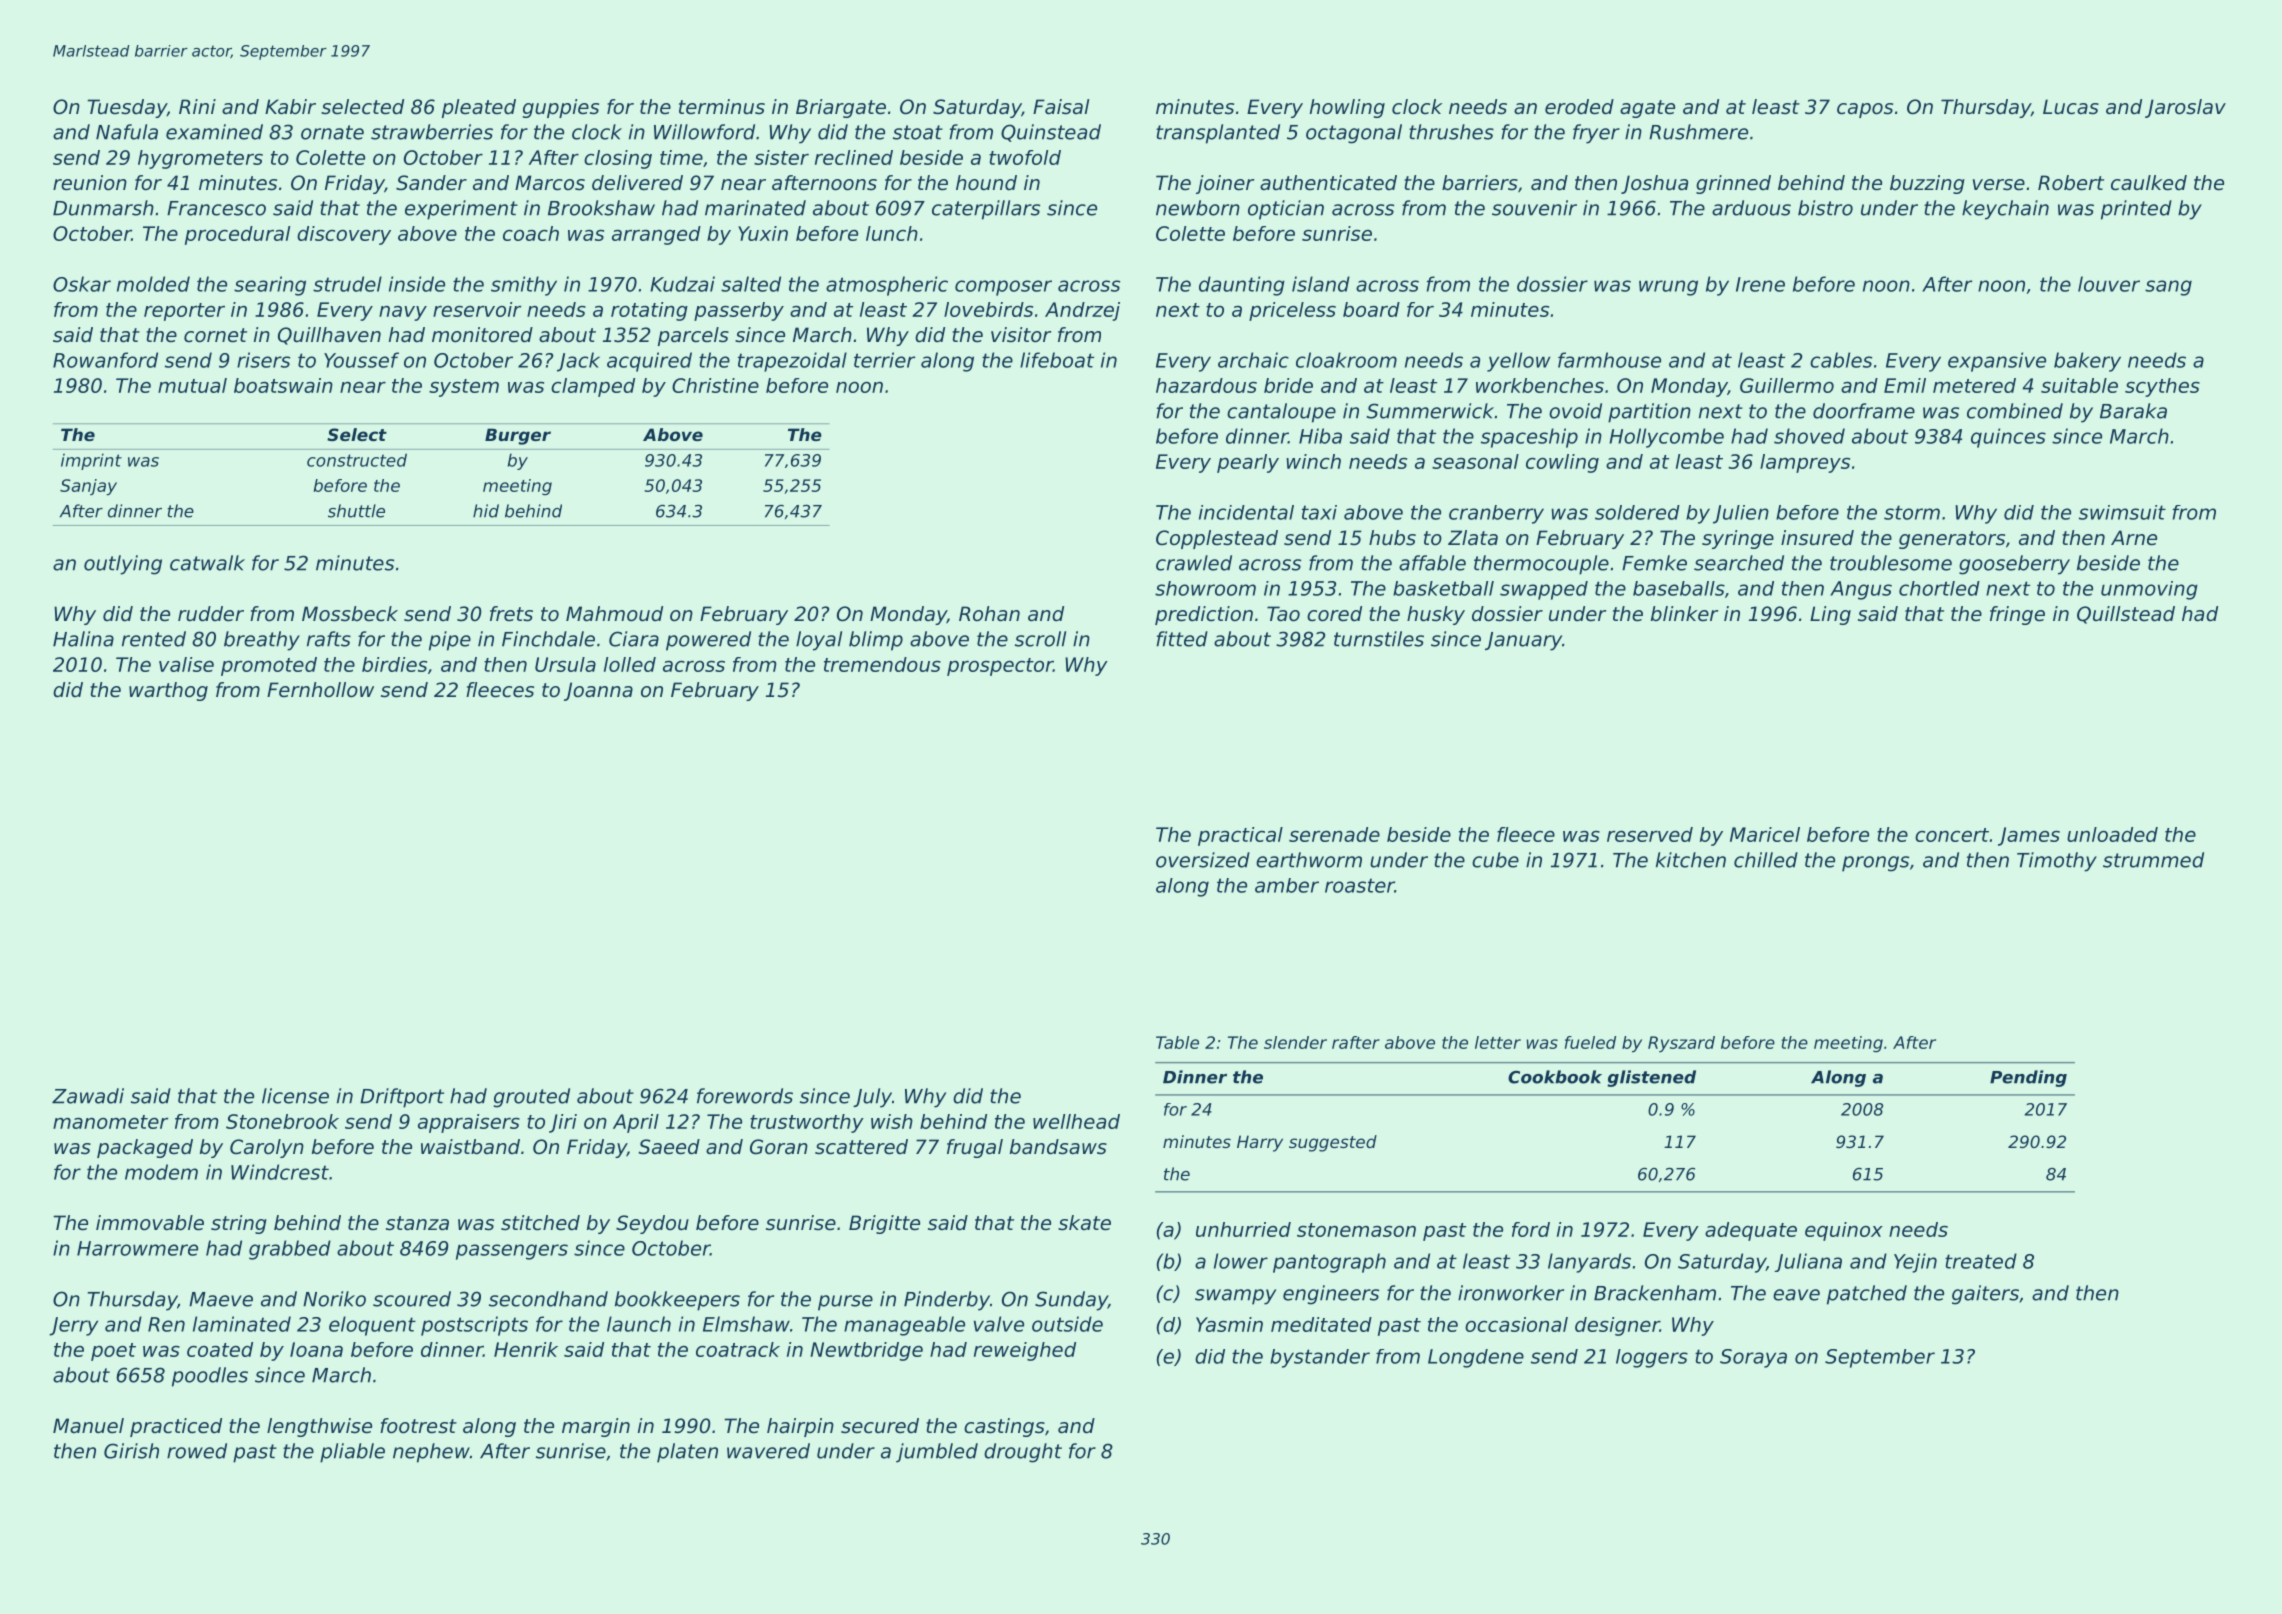 This image has width=2282, height=1614. Describe the element at coordinates (88, 1096) in the image. I see `Zawadi` at that location.
